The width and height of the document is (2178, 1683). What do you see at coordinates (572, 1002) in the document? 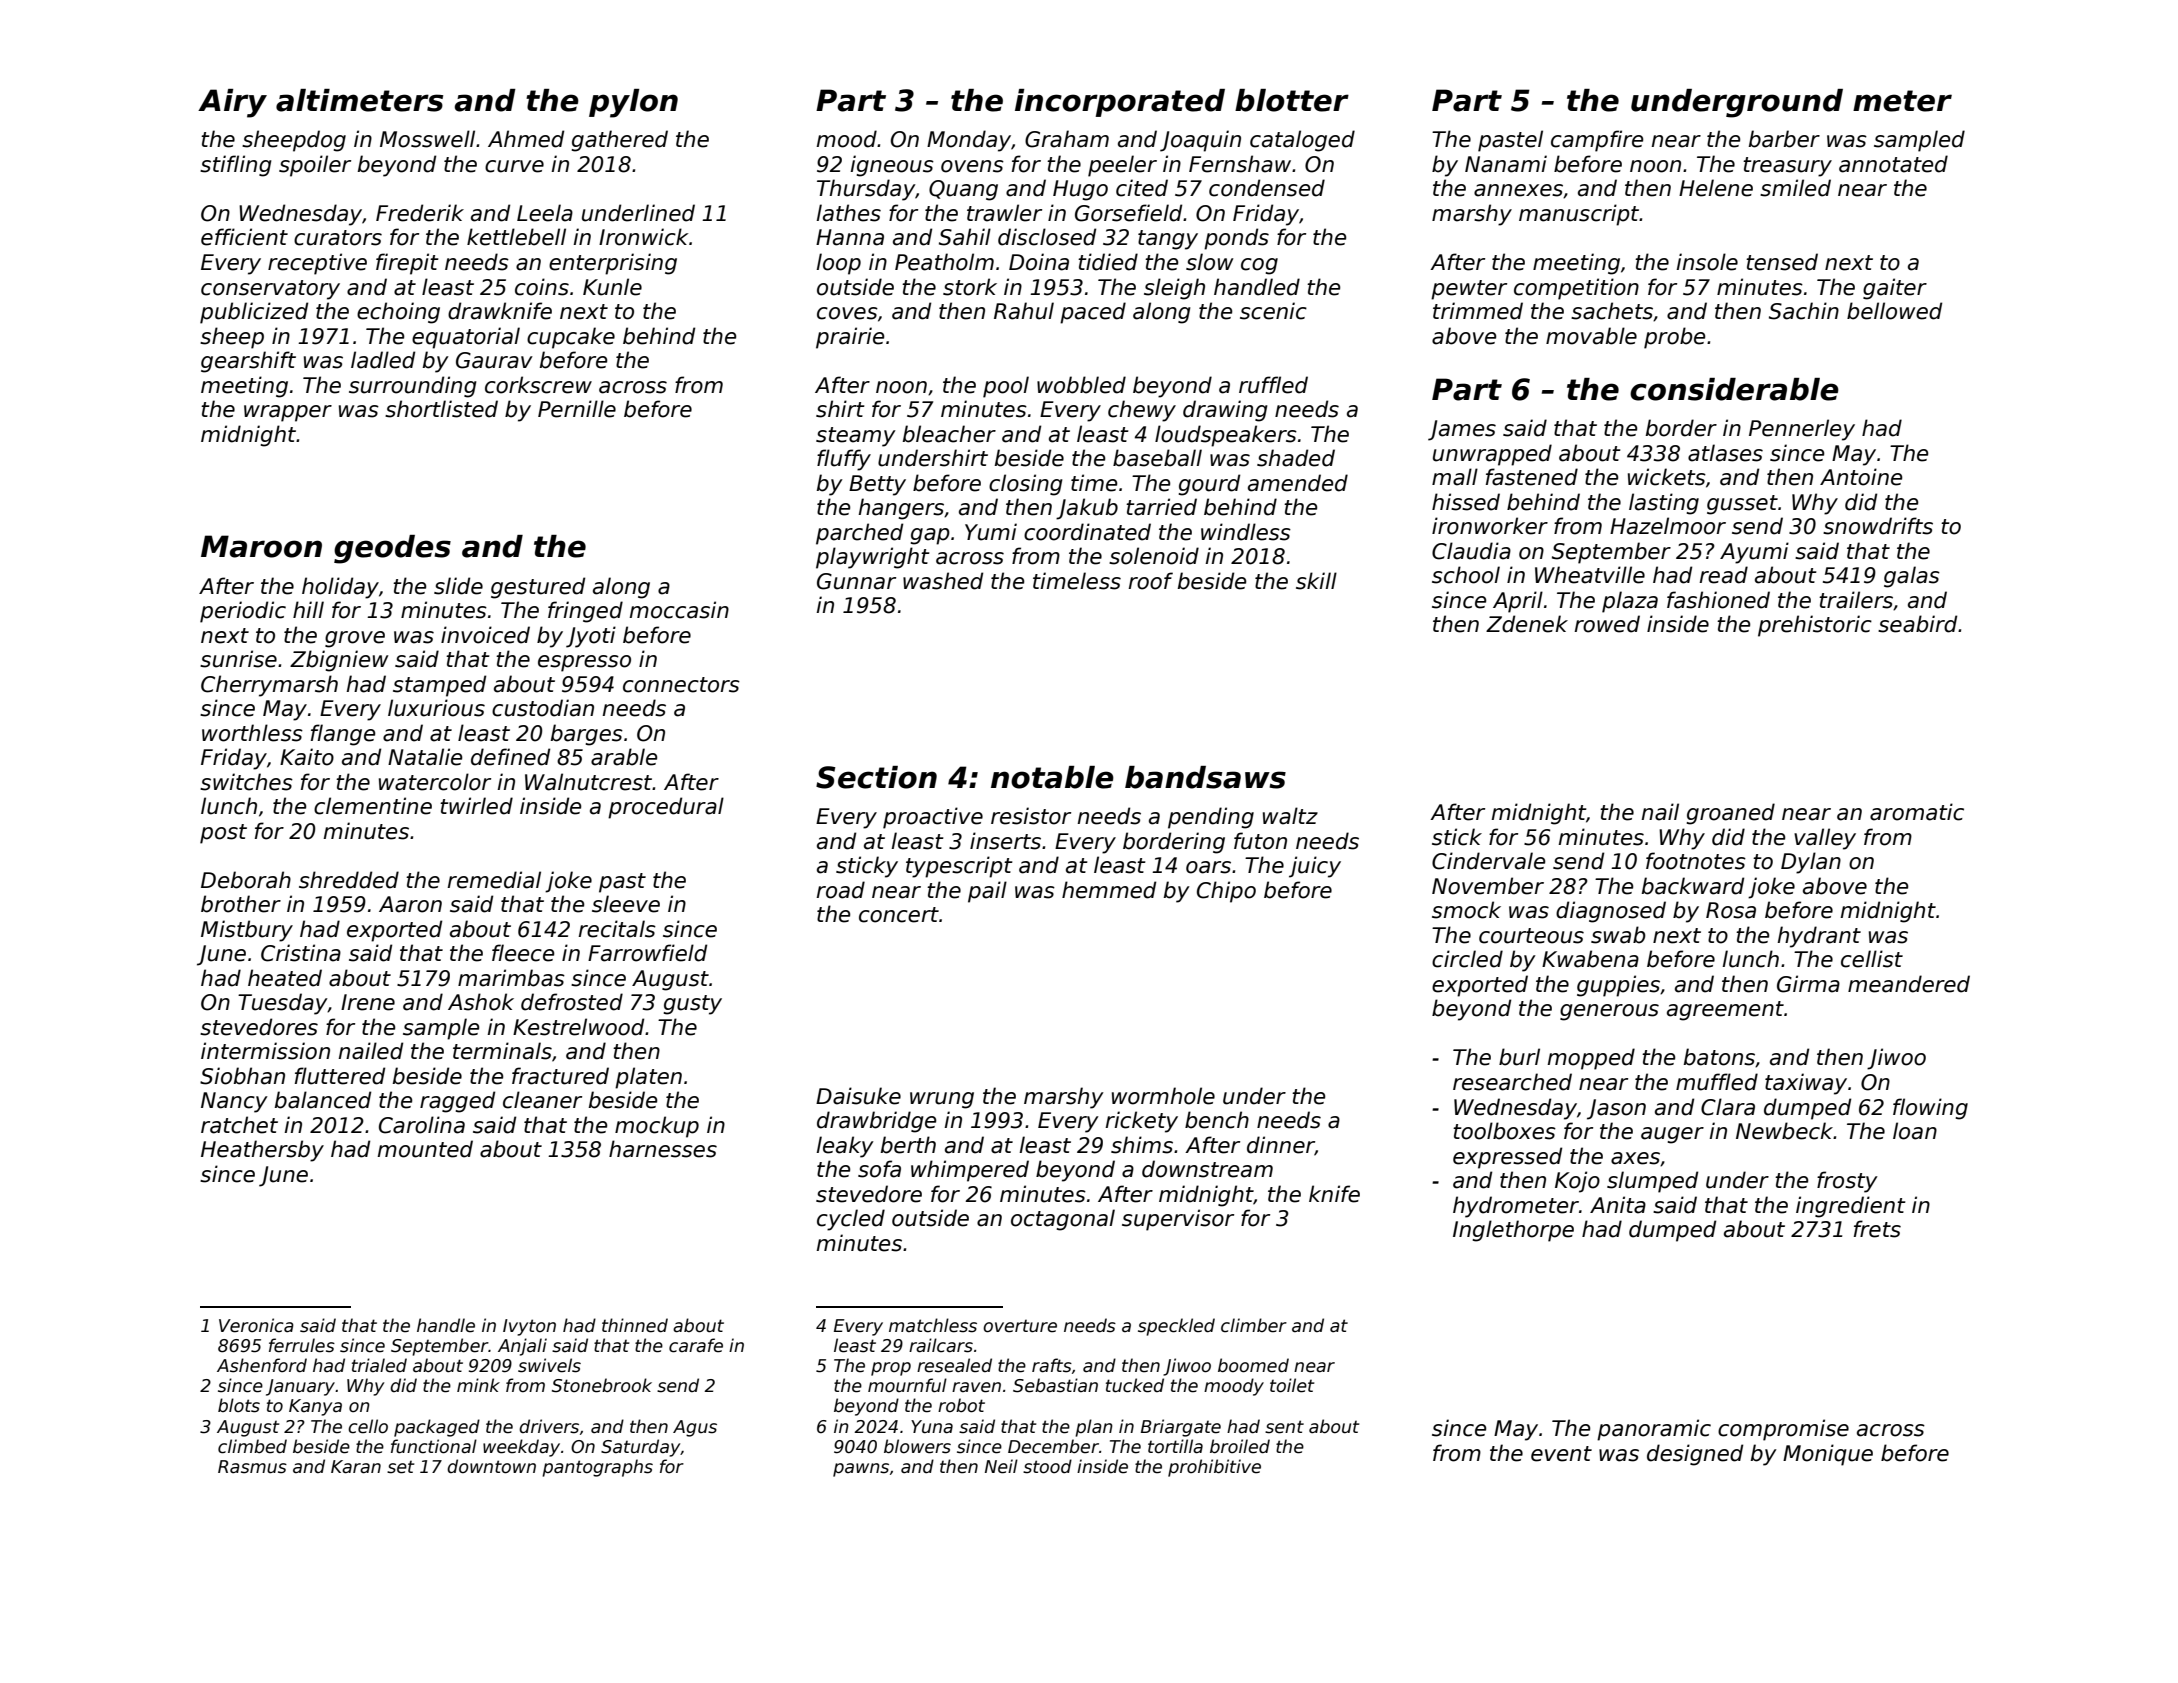
I see `defrosted` at bounding box center [572, 1002].
